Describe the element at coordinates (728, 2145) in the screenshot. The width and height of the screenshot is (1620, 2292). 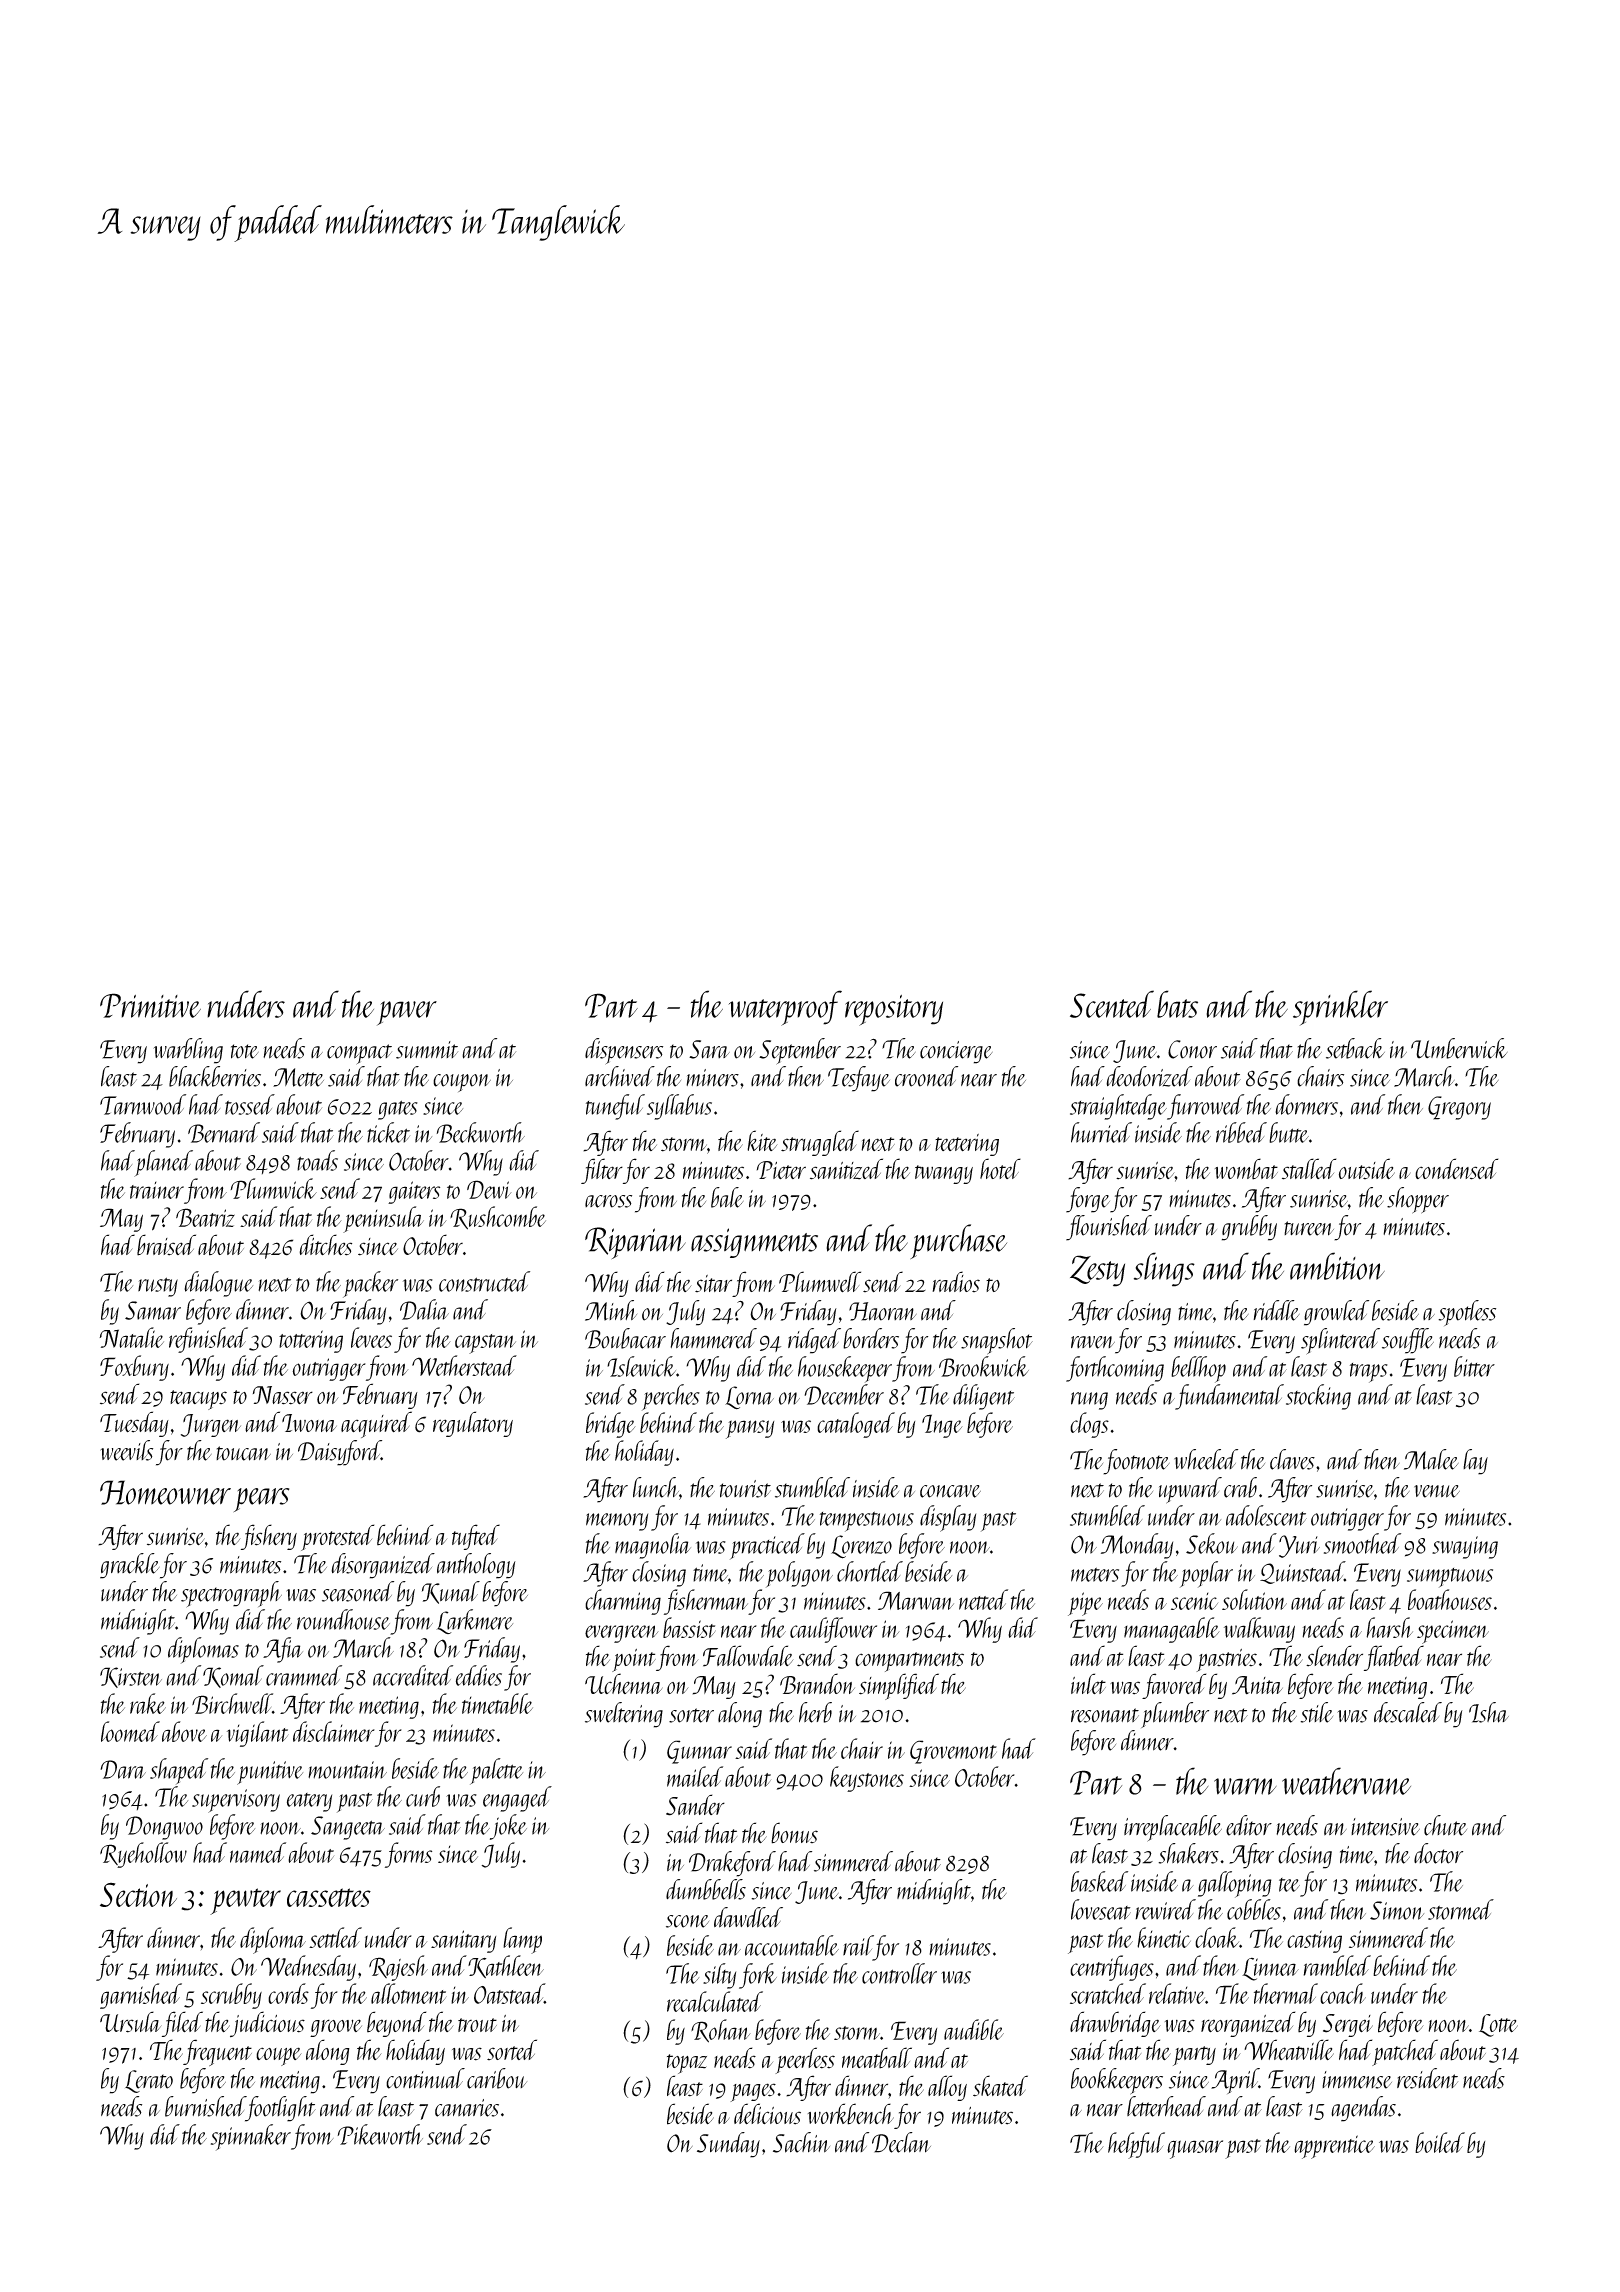
I see `Sunday` at that location.
